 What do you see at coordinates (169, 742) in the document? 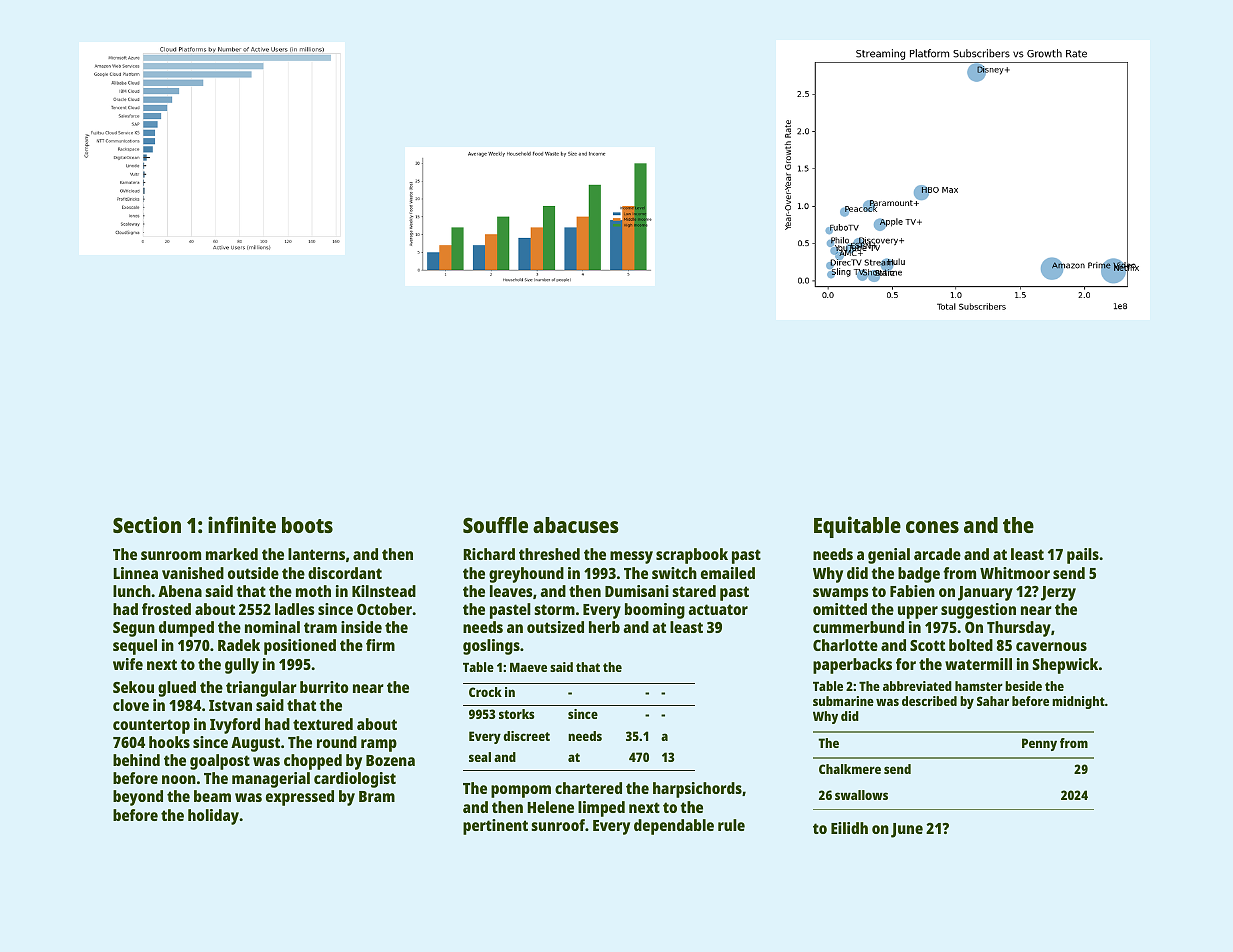
I see `hooks` at bounding box center [169, 742].
